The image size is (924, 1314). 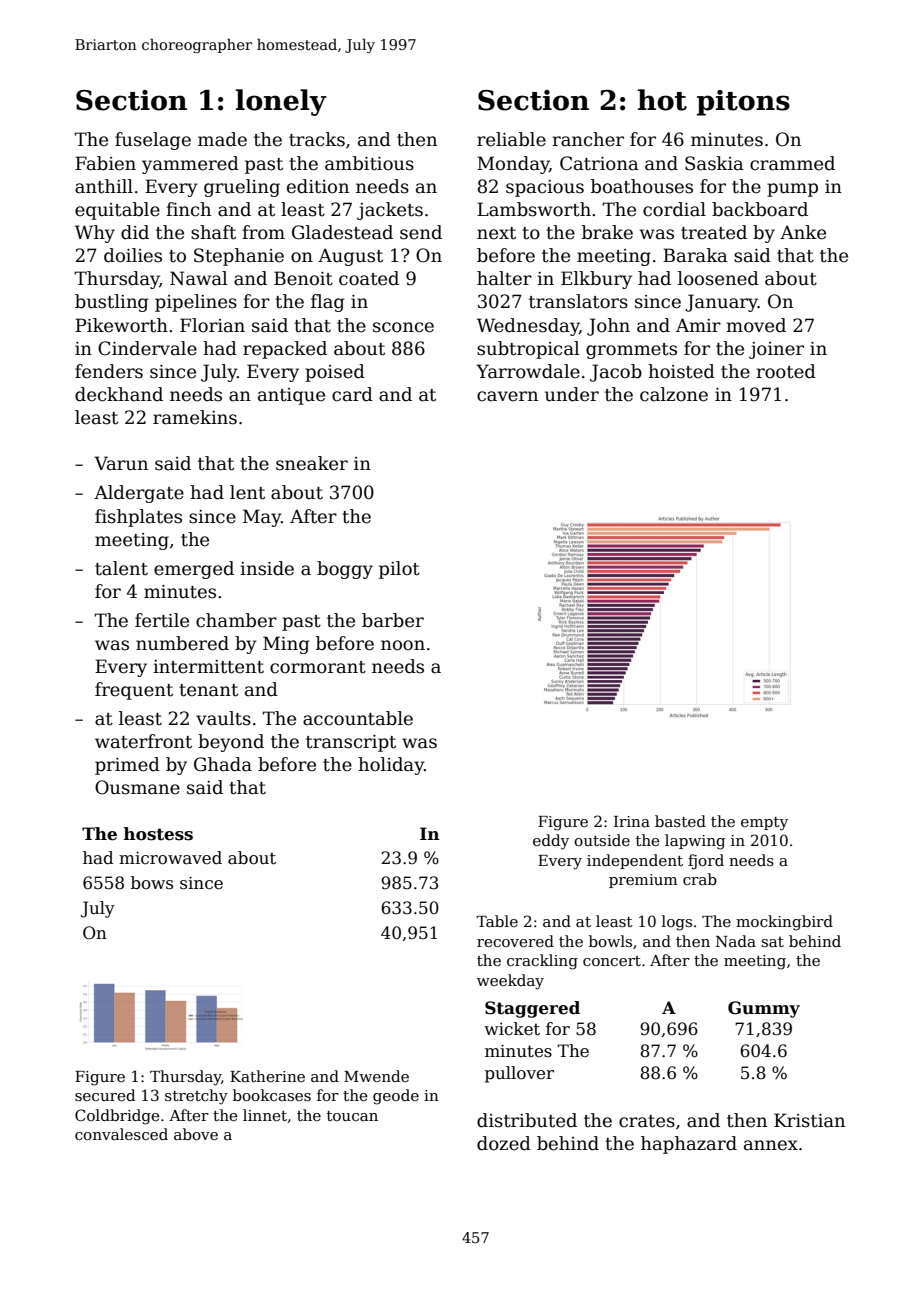 I want to click on mockingbird, so click(x=784, y=923).
